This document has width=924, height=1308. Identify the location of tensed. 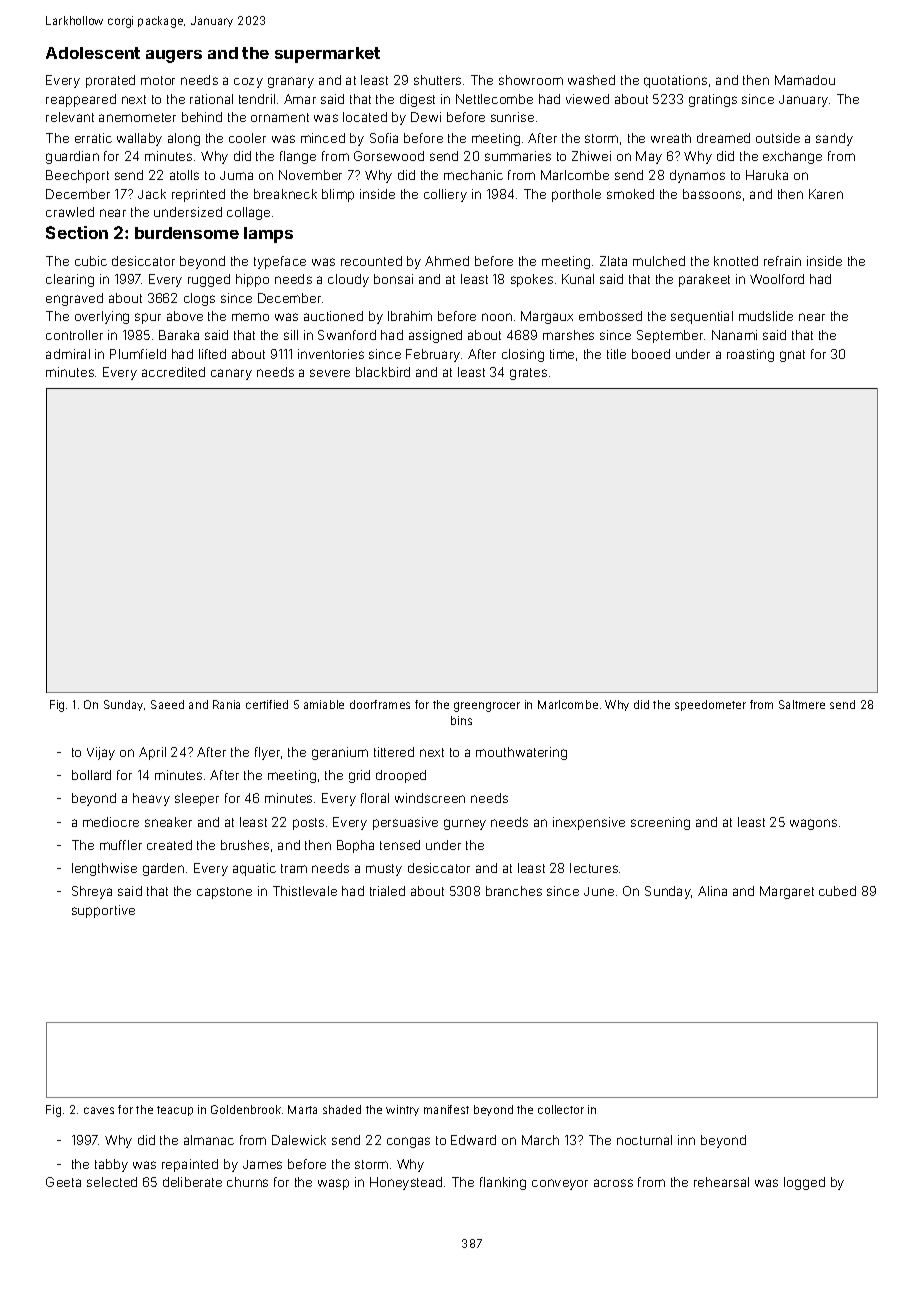
(400, 845).
